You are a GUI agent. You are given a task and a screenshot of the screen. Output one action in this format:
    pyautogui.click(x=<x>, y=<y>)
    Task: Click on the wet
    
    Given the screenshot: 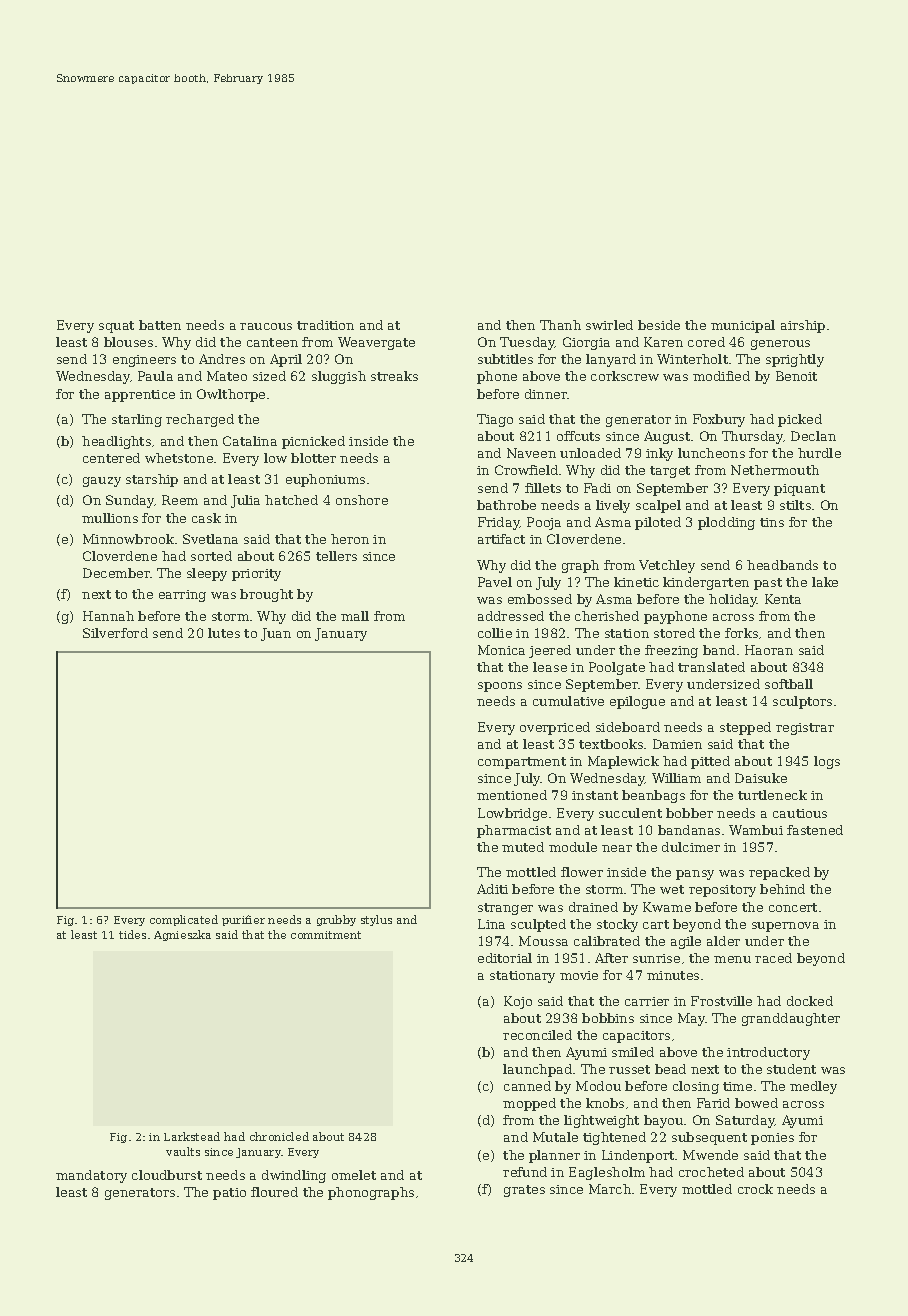 What is the action you would take?
    pyautogui.click(x=672, y=889)
